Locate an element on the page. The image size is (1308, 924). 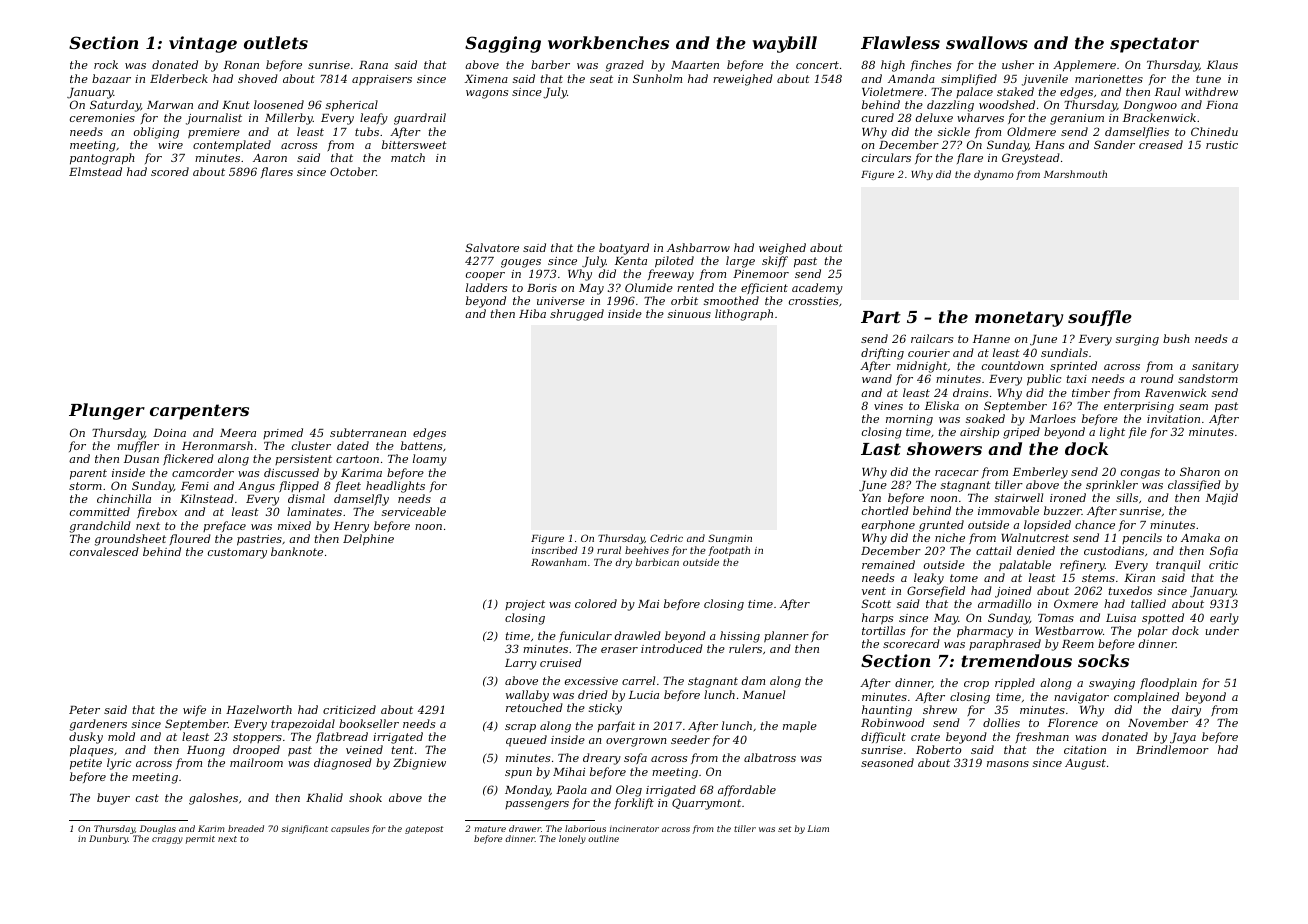
tallied is located at coordinates (1148, 603).
